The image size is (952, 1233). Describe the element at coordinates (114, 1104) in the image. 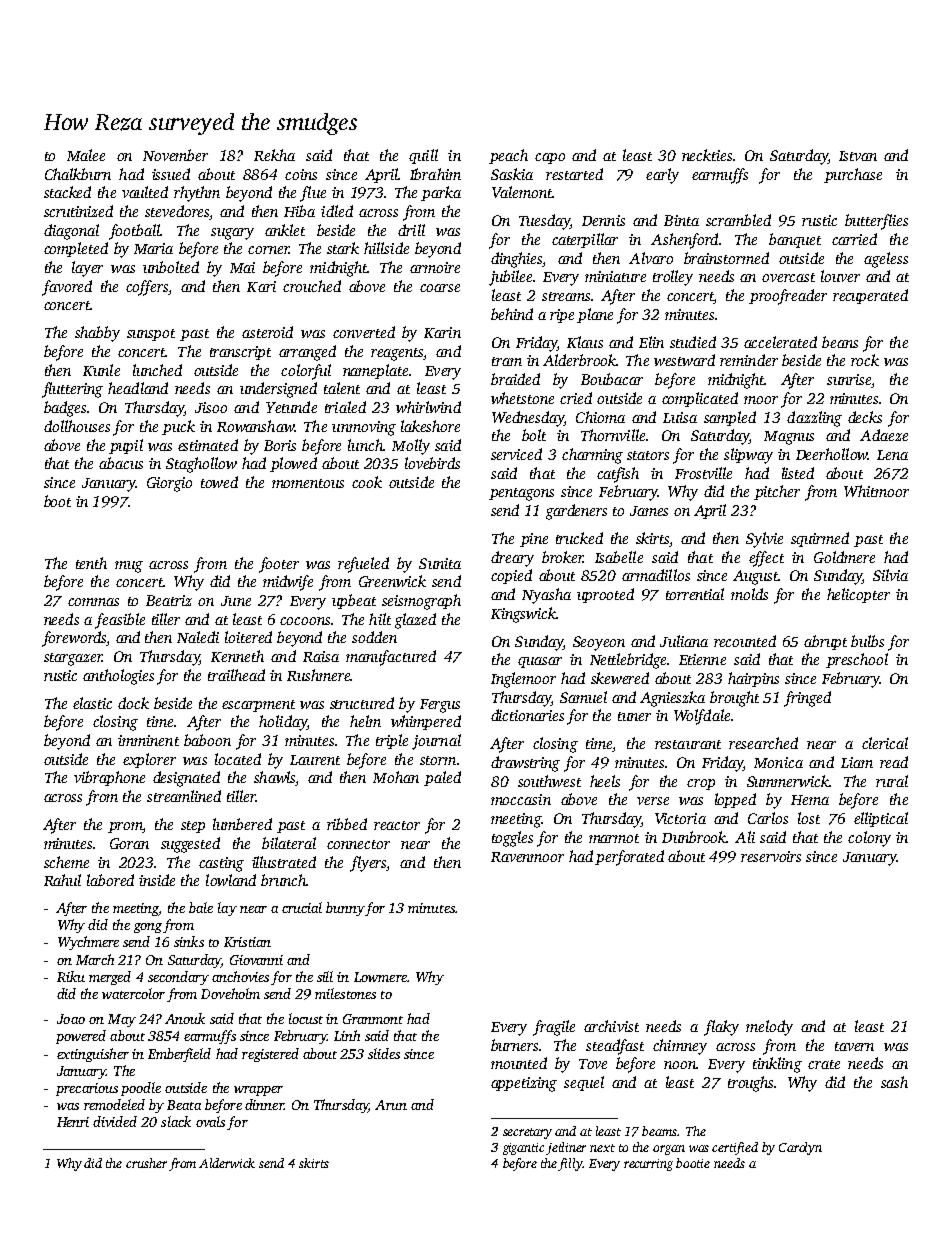

I see `remodeled` at that location.
